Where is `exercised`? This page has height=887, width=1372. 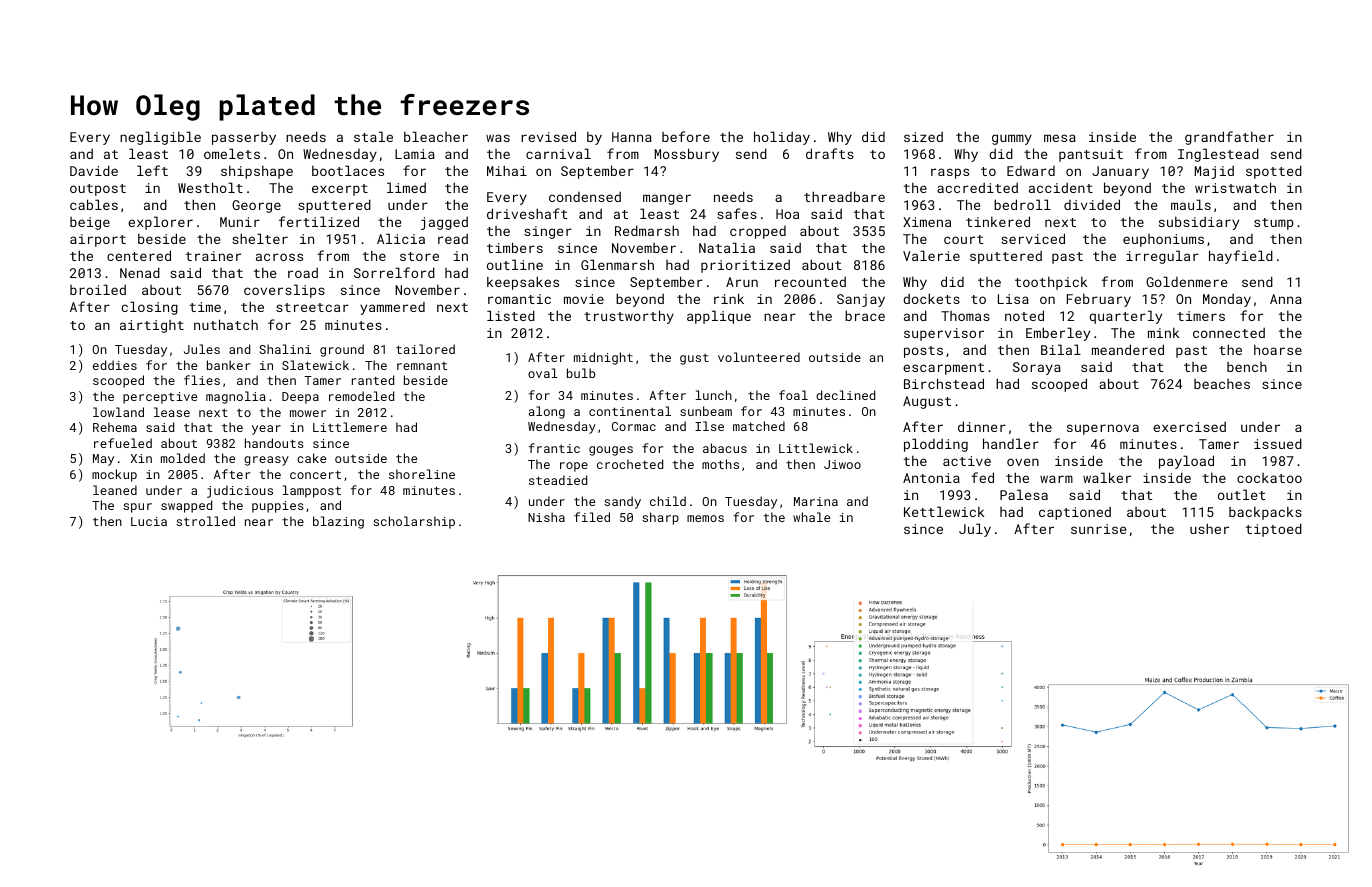
exercised is located at coordinates (1189, 427).
